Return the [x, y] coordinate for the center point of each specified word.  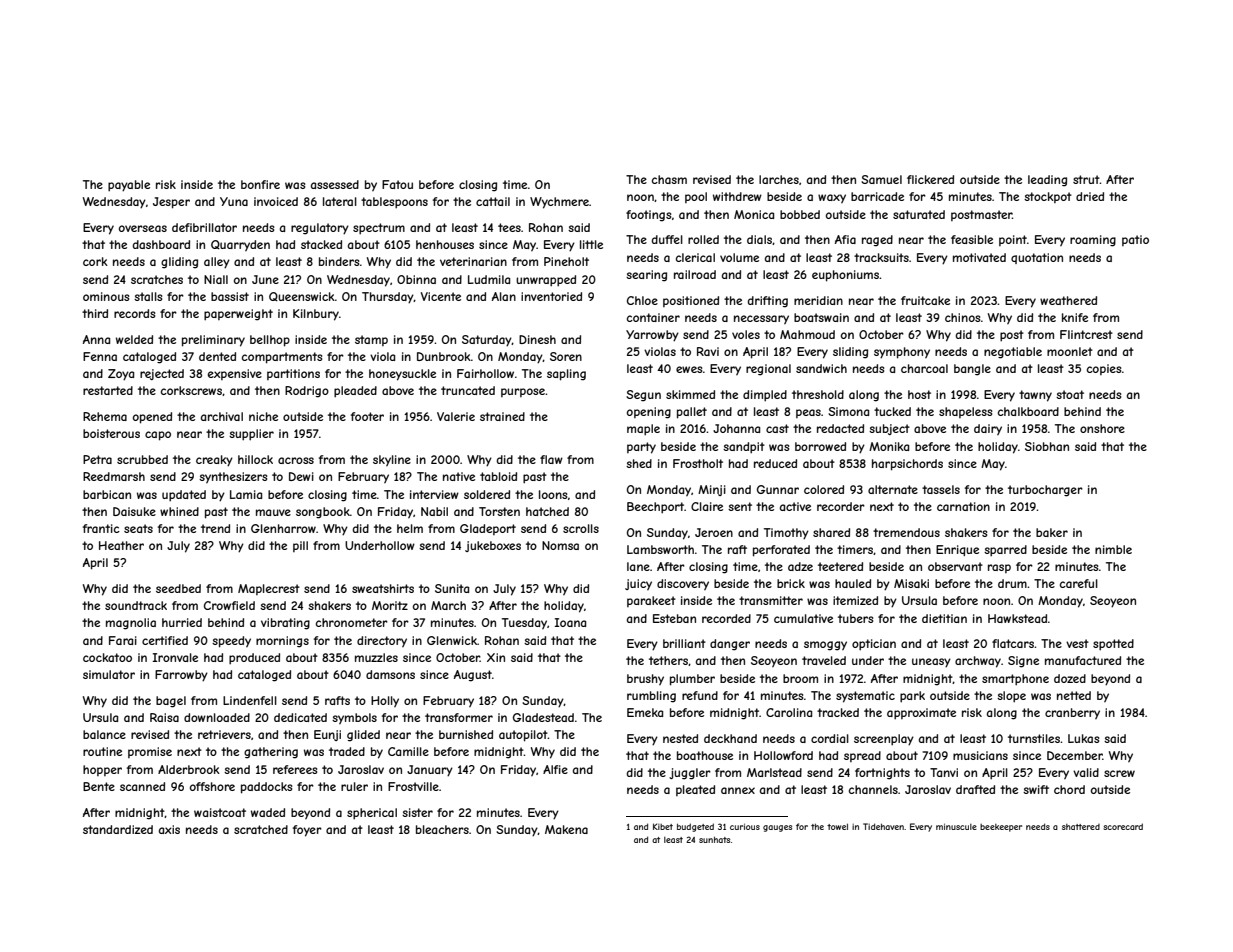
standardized [118, 829]
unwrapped [546, 281]
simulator [109, 674]
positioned [691, 301]
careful [1079, 583]
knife [1075, 317]
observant [955, 566]
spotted [1113, 645]
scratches [157, 279]
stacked [321, 244]
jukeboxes [493, 546]
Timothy [786, 534]
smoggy [825, 646]
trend [215, 528]
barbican [107, 494]
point [1013, 240]
